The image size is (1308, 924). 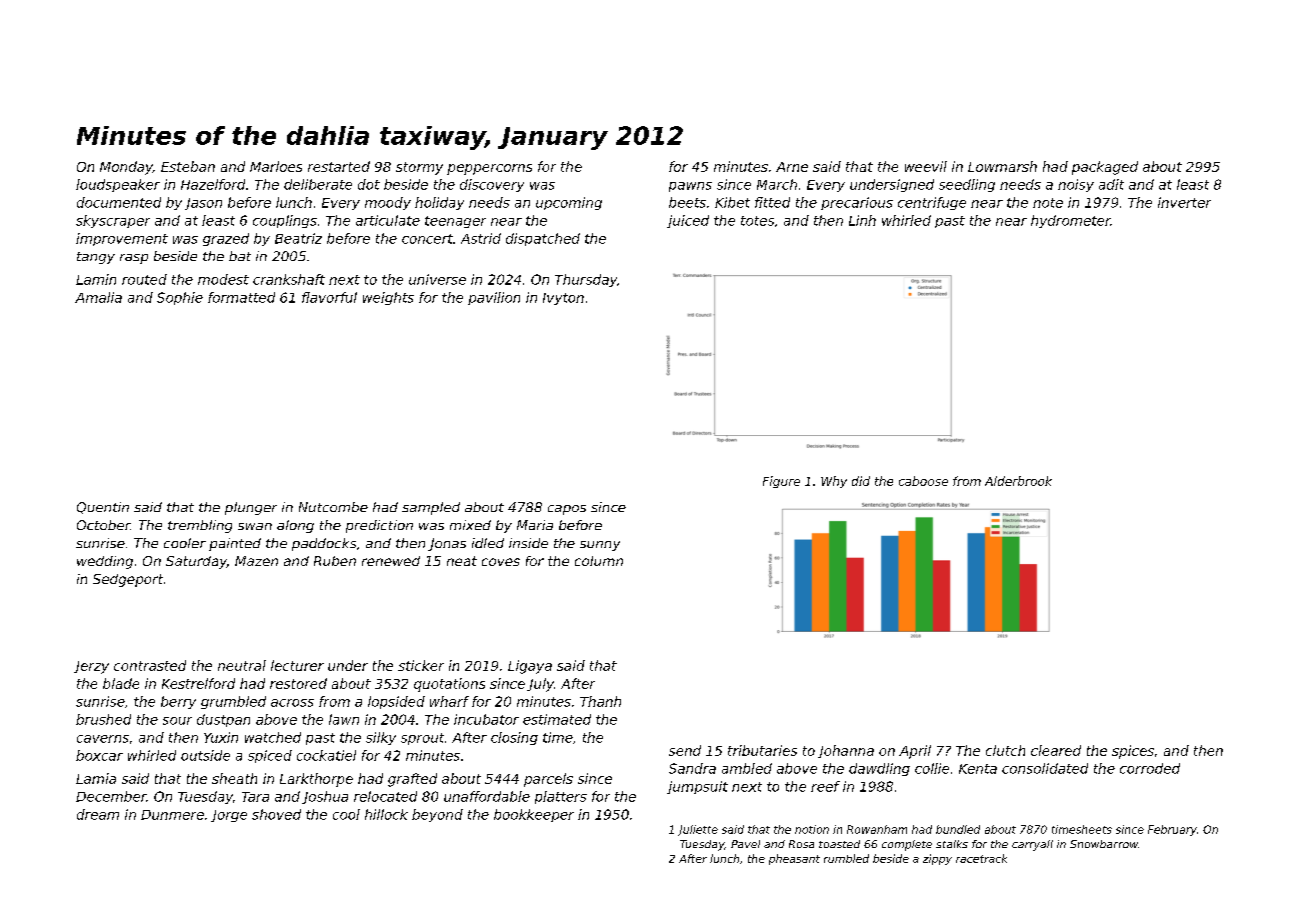 What do you see at coordinates (501, 562) in the document?
I see `coves` at bounding box center [501, 562].
